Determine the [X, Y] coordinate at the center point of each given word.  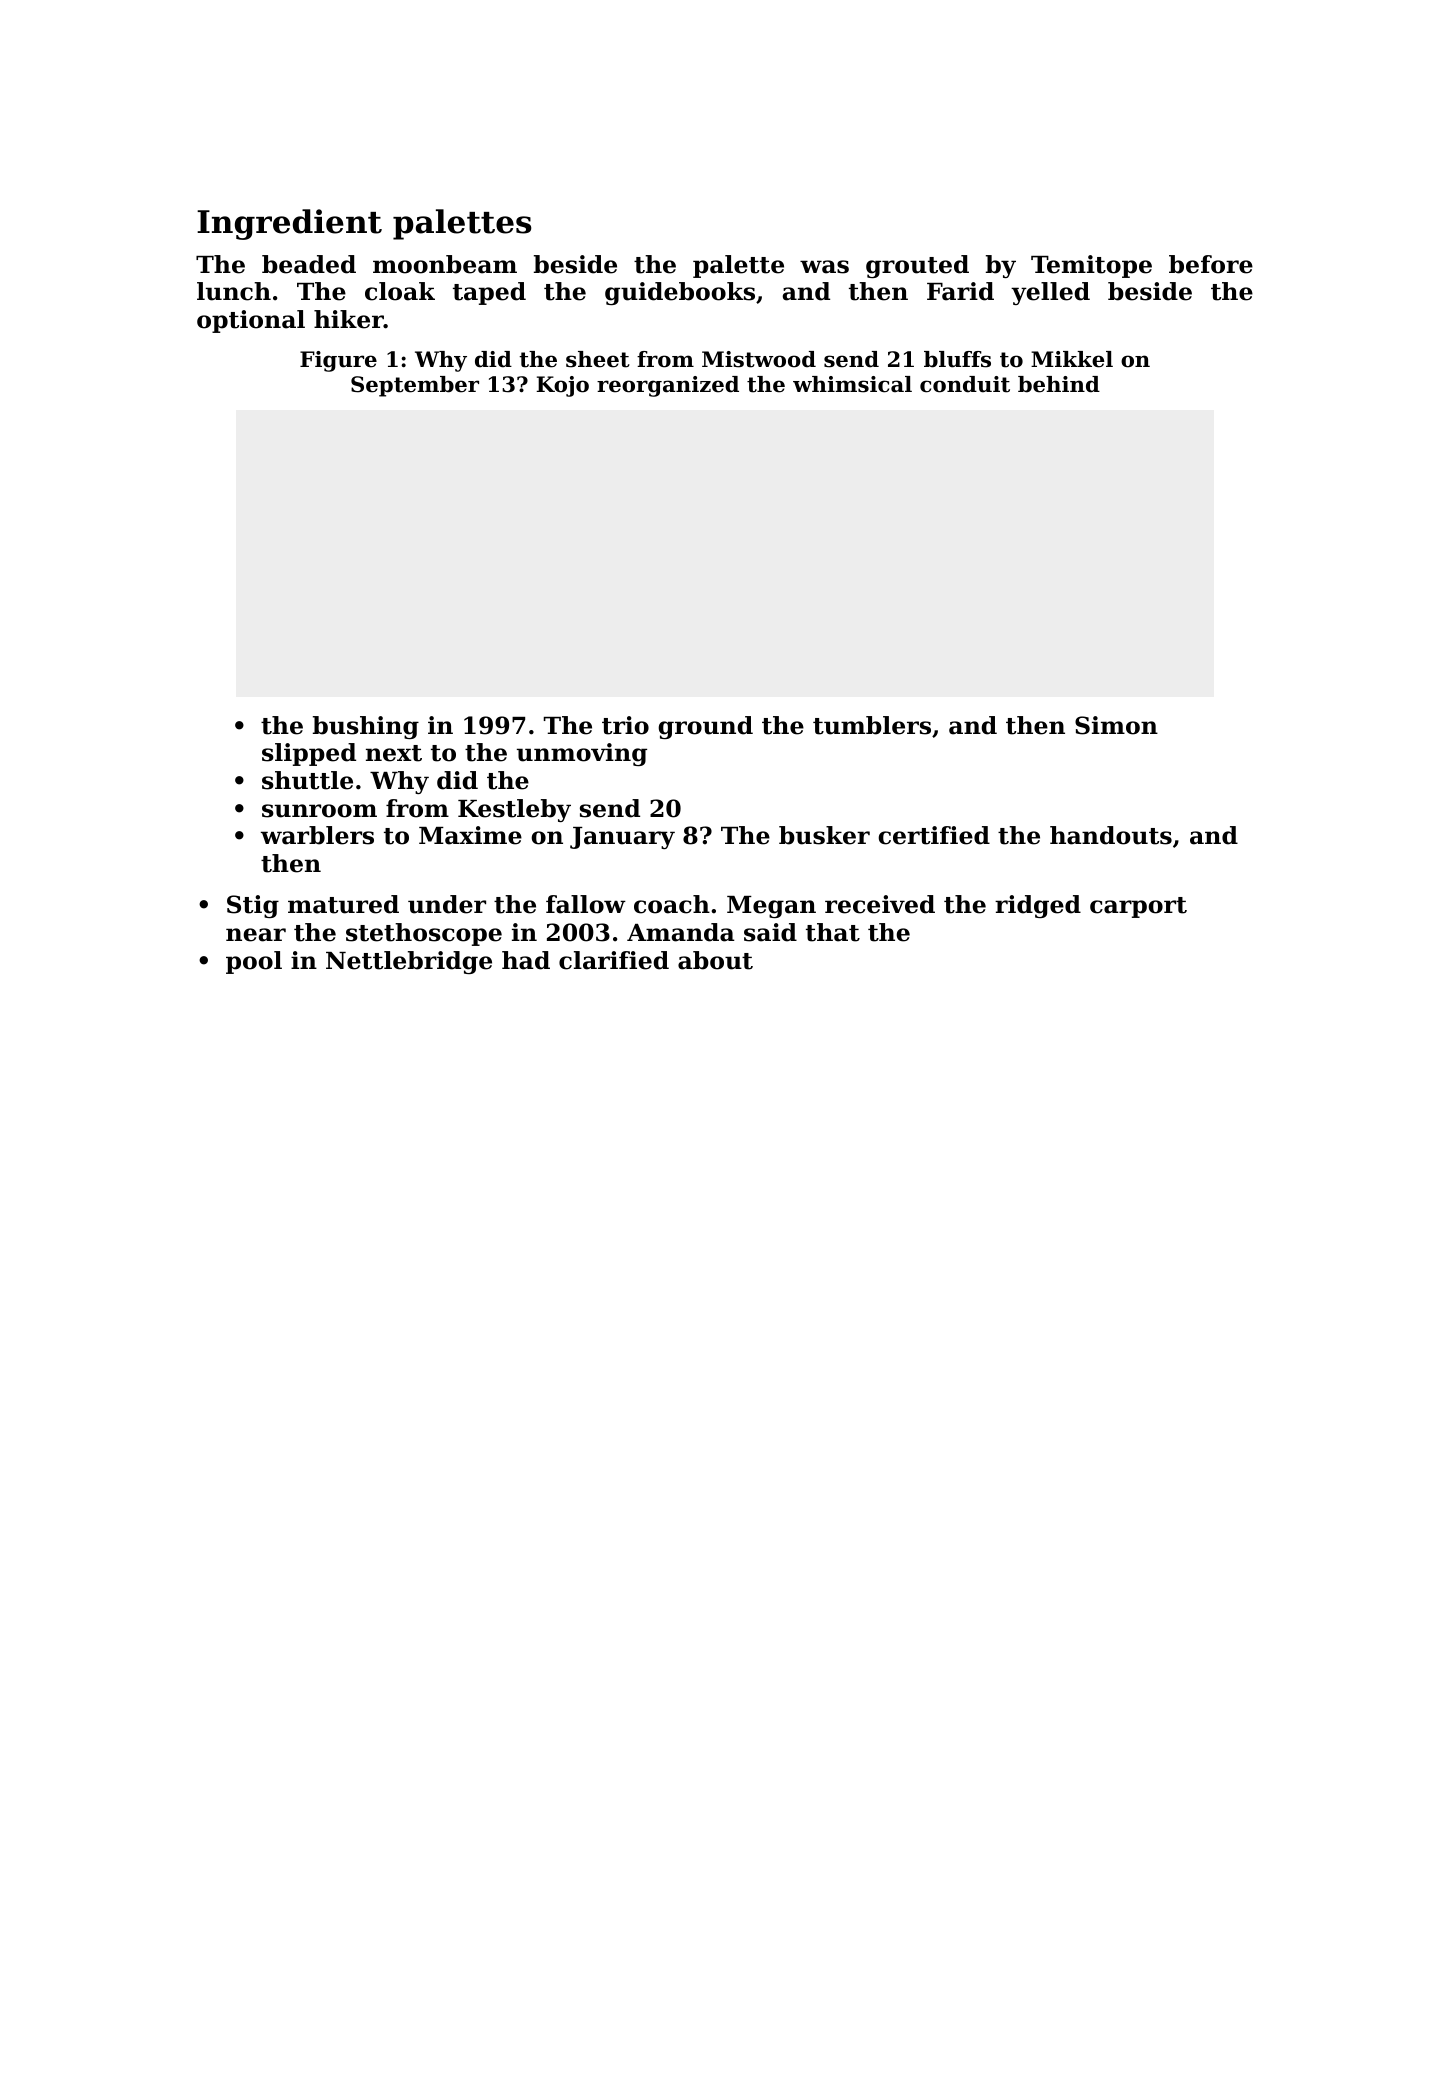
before [1211, 264]
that [833, 932]
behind [1059, 384]
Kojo [562, 386]
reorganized [668, 386]
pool [254, 962]
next [394, 753]
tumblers [872, 725]
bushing [366, 727]
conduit [965, 384]
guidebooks [680, 293]
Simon [1116, 725]
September [415, 386]
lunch [234, 291]
